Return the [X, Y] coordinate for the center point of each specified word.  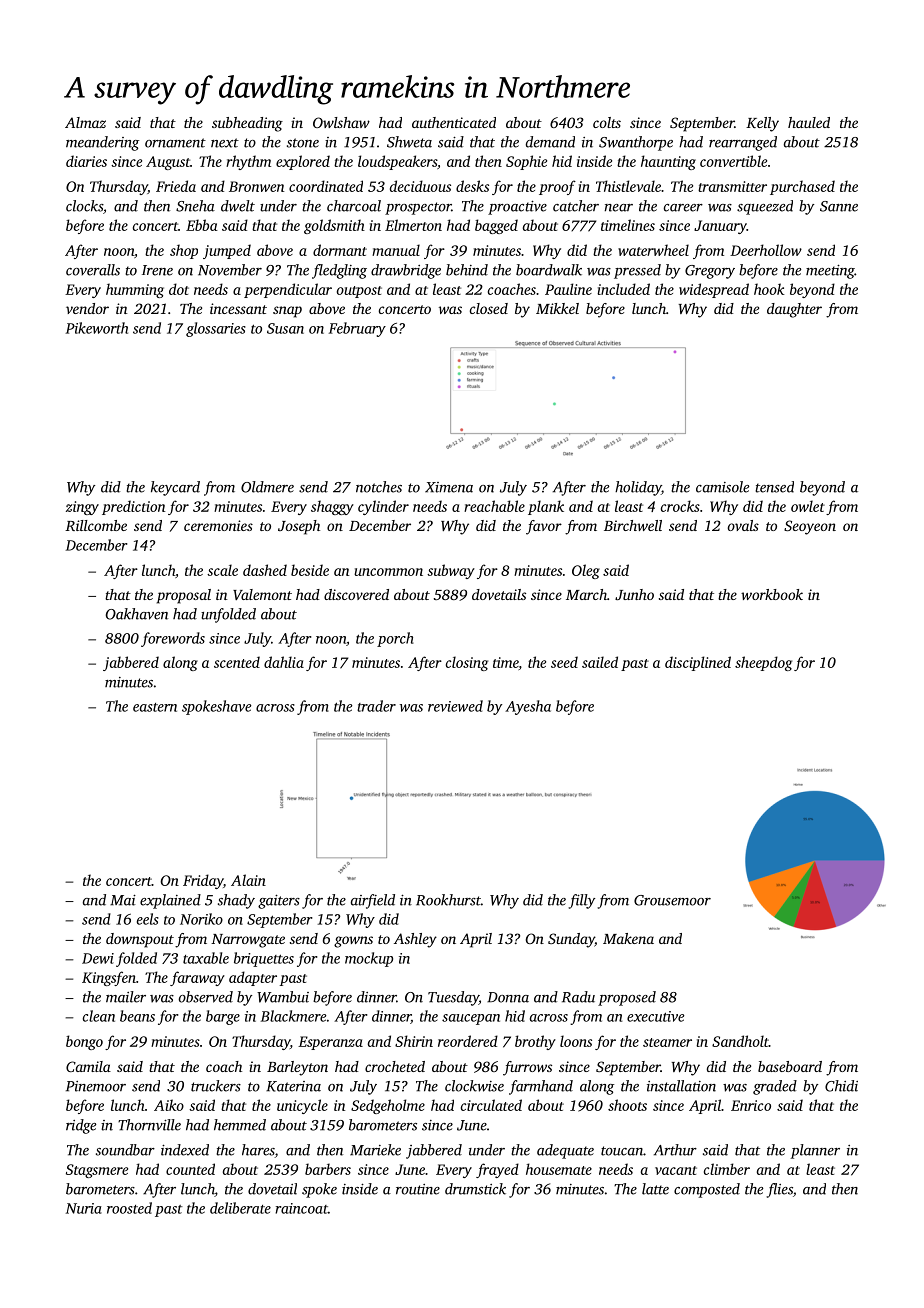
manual [396, 250]
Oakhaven [137, 614]
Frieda [176, 186]
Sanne [839, 206]
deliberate [240, 1208]
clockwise [474, 1086]
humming [135, 290]
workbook [772, 594]
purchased [802, 187]
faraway [197, 978]
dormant [340, 250]
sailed [600, 662]
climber [727, 1169]
